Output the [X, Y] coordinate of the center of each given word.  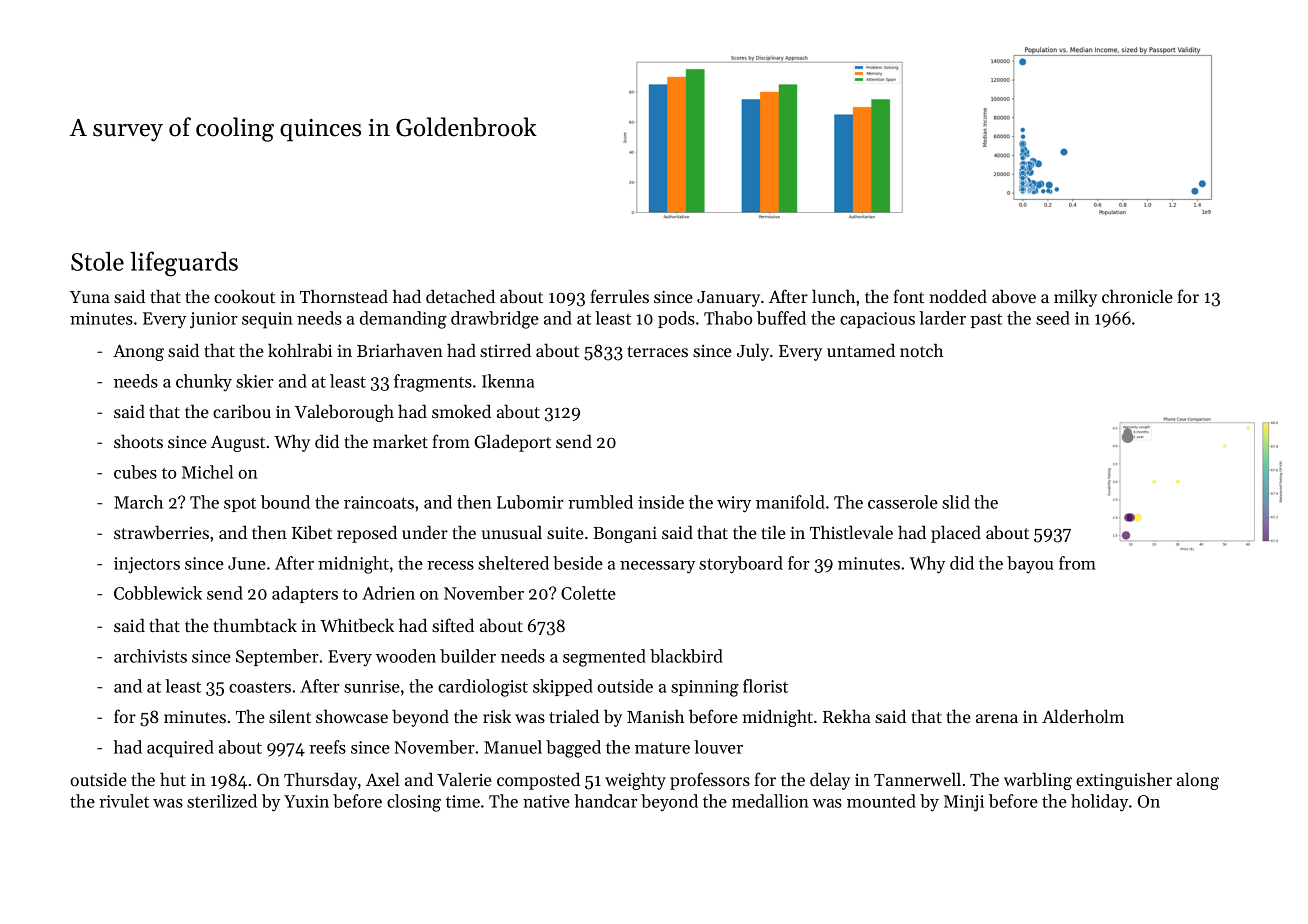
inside [661, 502]
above [1014, 296]
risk [497, 716]
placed [956, 534]
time [463, 801]
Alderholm [1083, 716]
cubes [135, 472]
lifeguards [184, 264]
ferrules [619, 296]
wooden [406, 656]
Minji [964, 803]
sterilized [222, 801]
